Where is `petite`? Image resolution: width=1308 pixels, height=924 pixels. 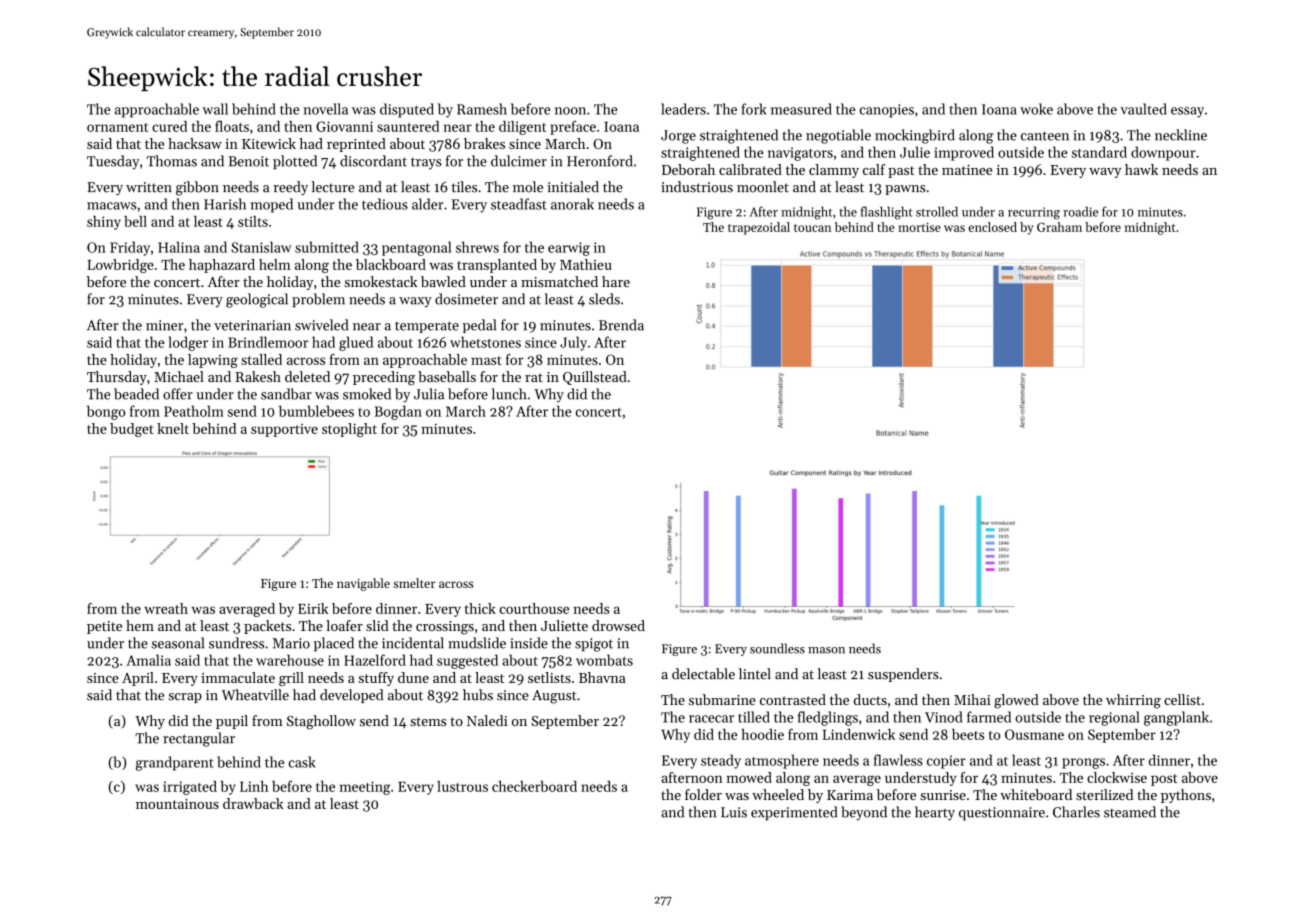 petite is located at coordinates (104, 627).
